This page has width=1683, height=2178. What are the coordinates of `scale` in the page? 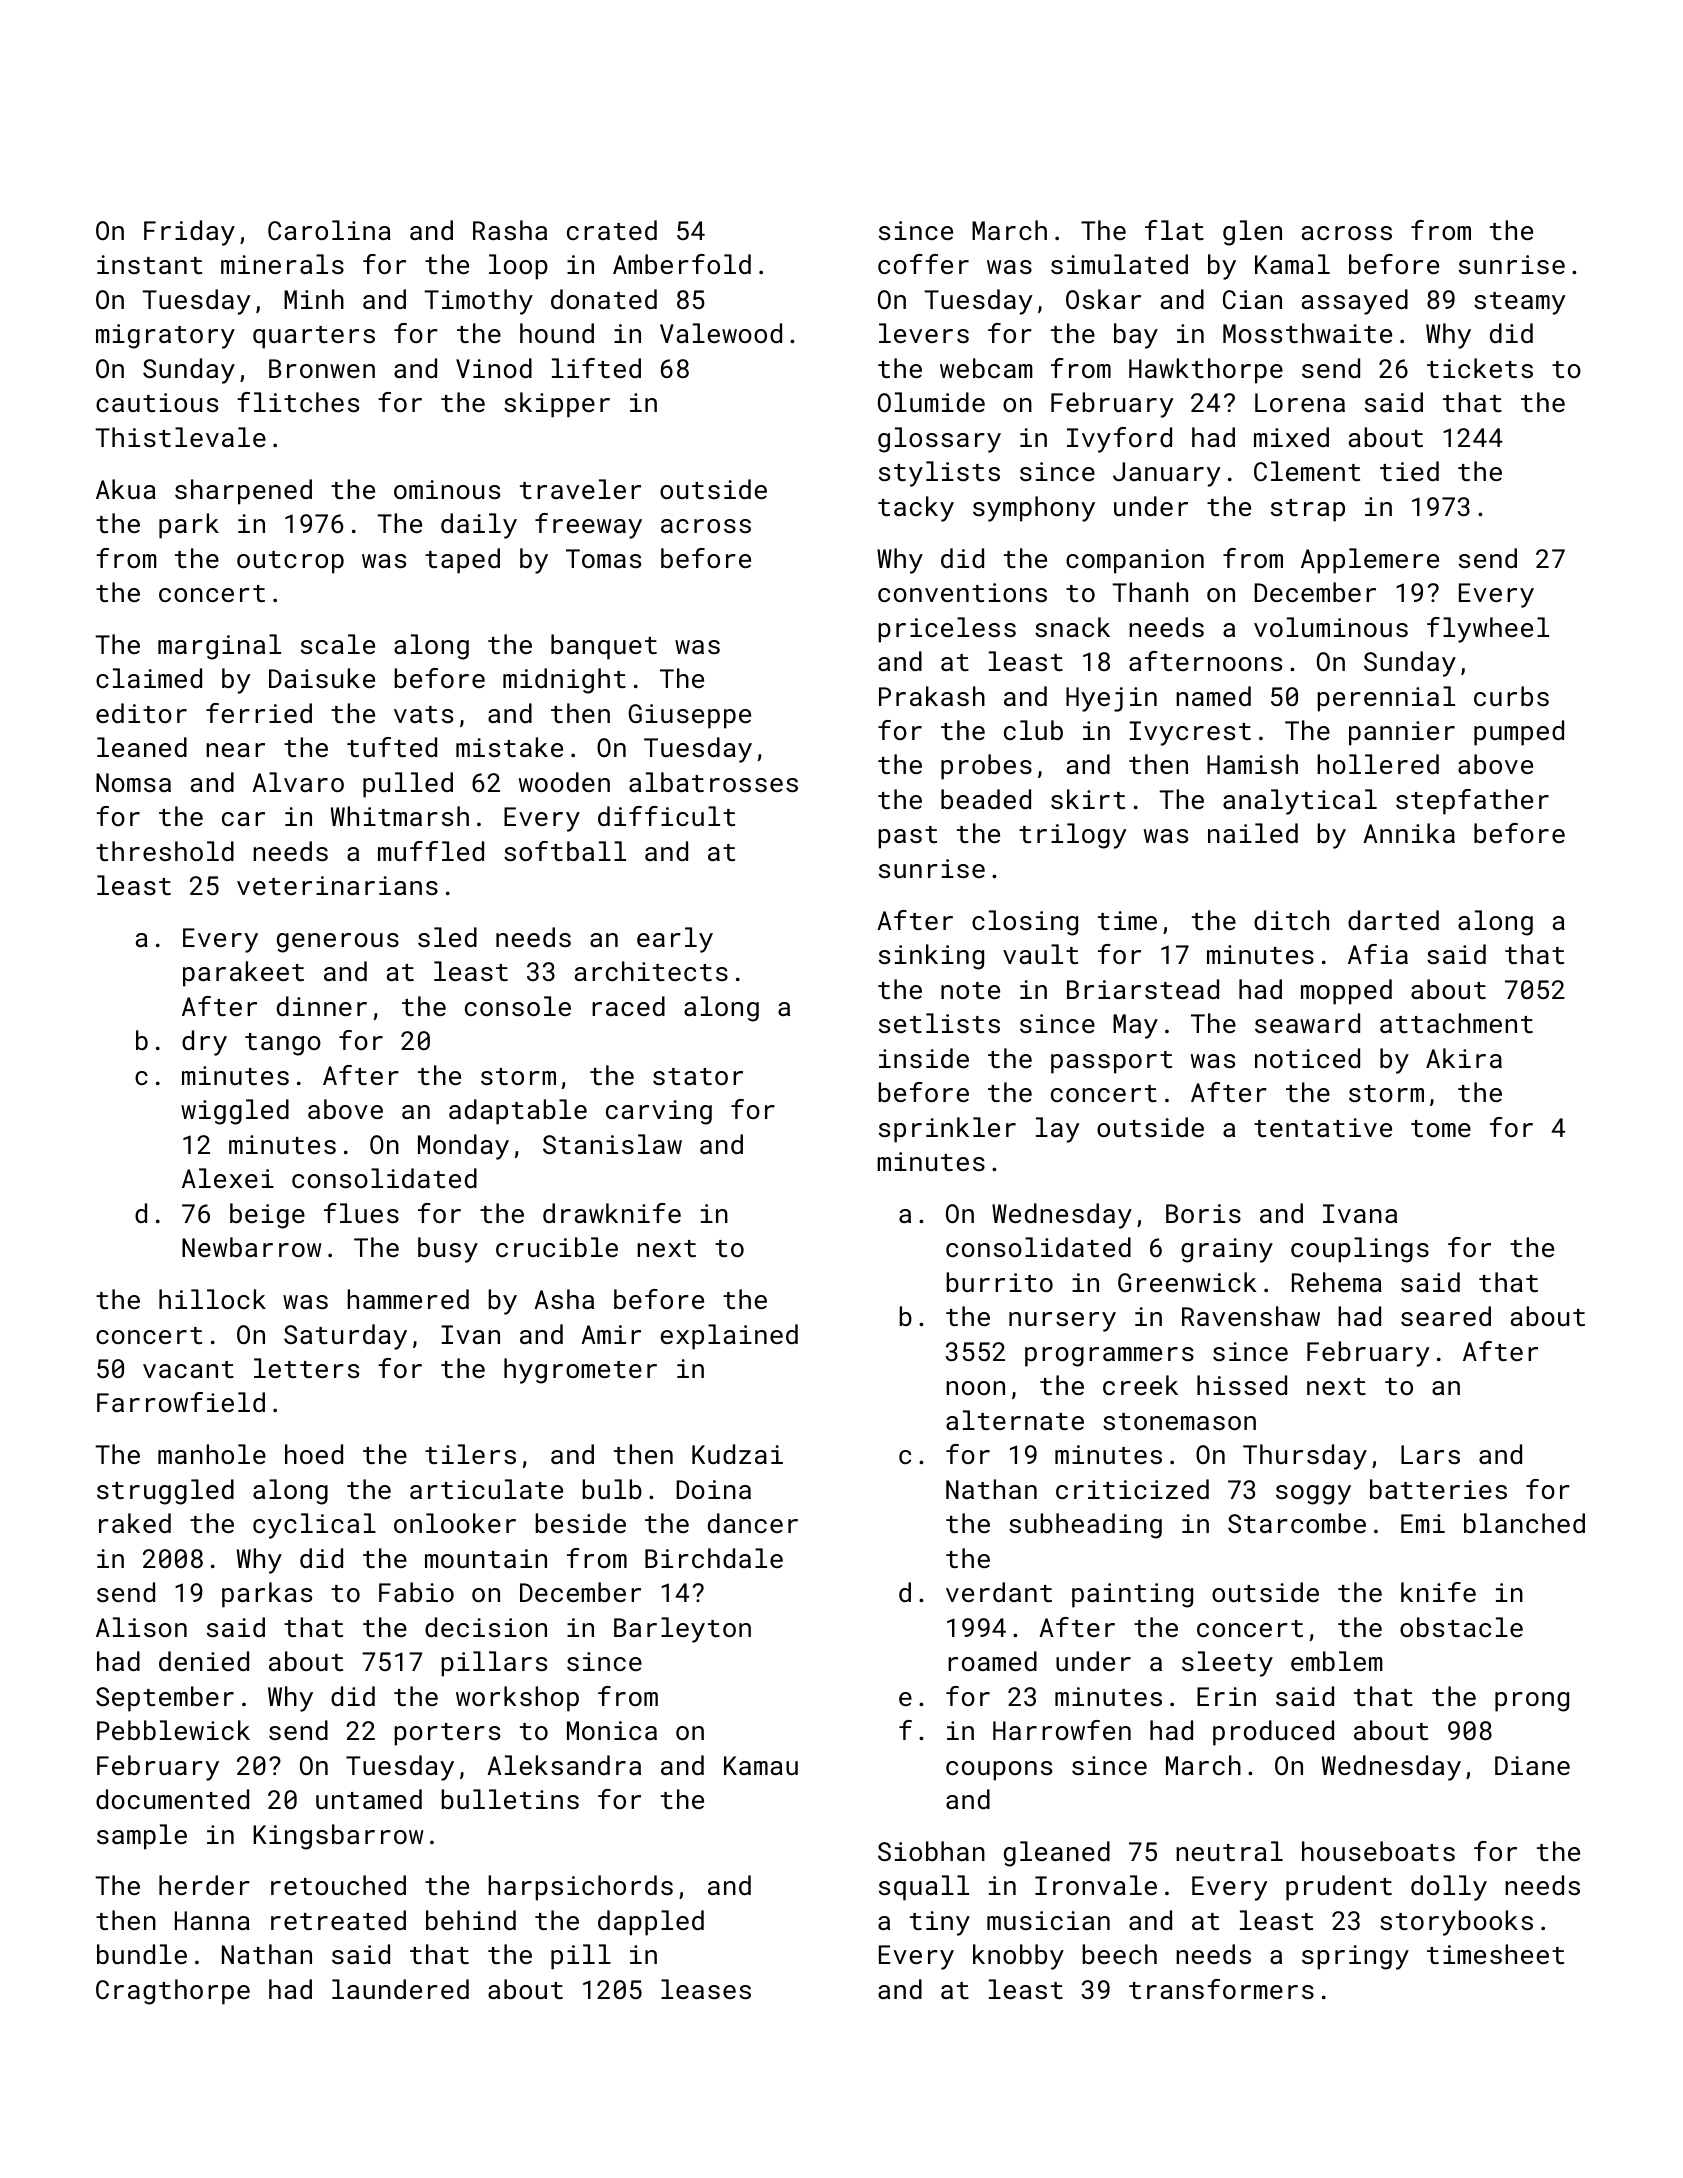 It's located at (338, 644).
